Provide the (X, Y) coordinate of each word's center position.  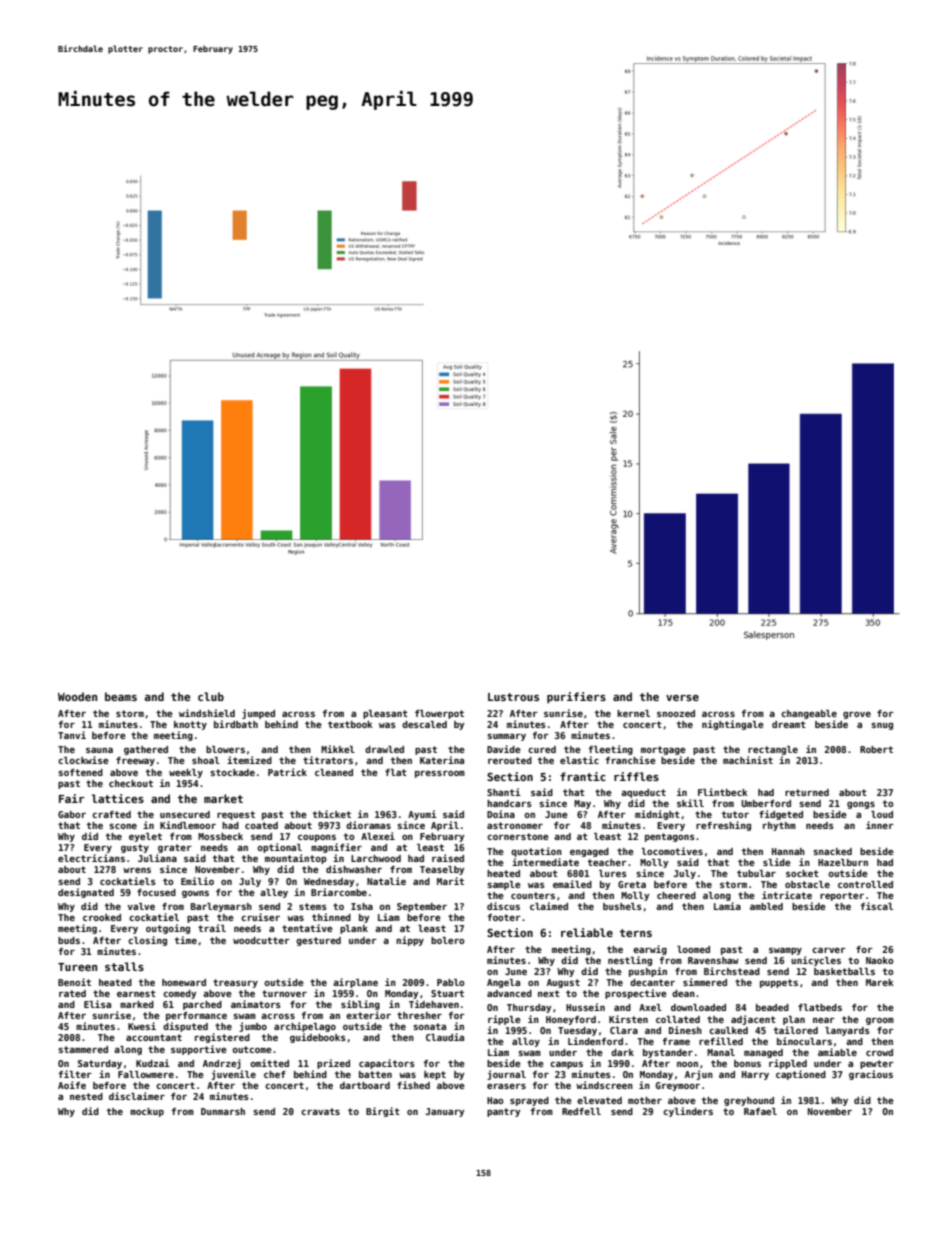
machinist (748, 760)
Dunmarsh (223, 1111)
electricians (91, 858)
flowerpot (439, 714)
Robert (876, 749)
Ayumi (422, 815)
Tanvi (72, 735)
